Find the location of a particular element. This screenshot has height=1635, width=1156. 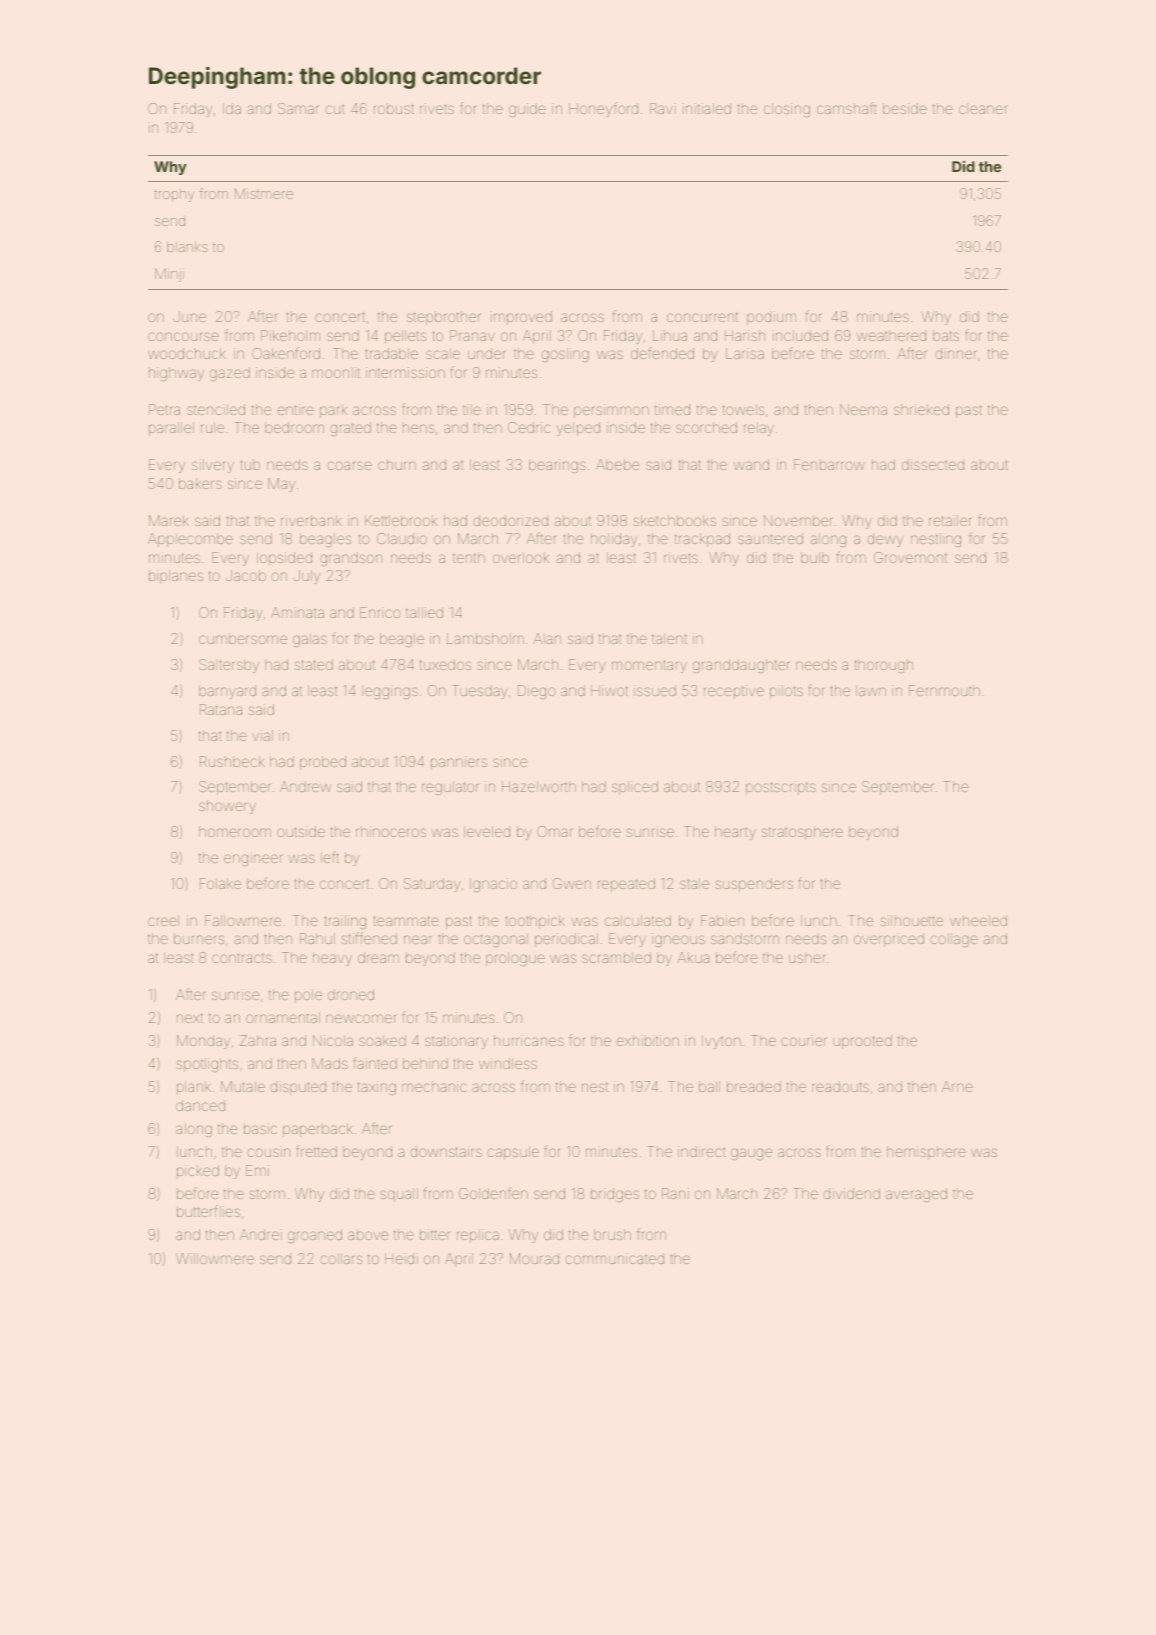

concurrent is located at coordinates (702, 317).
